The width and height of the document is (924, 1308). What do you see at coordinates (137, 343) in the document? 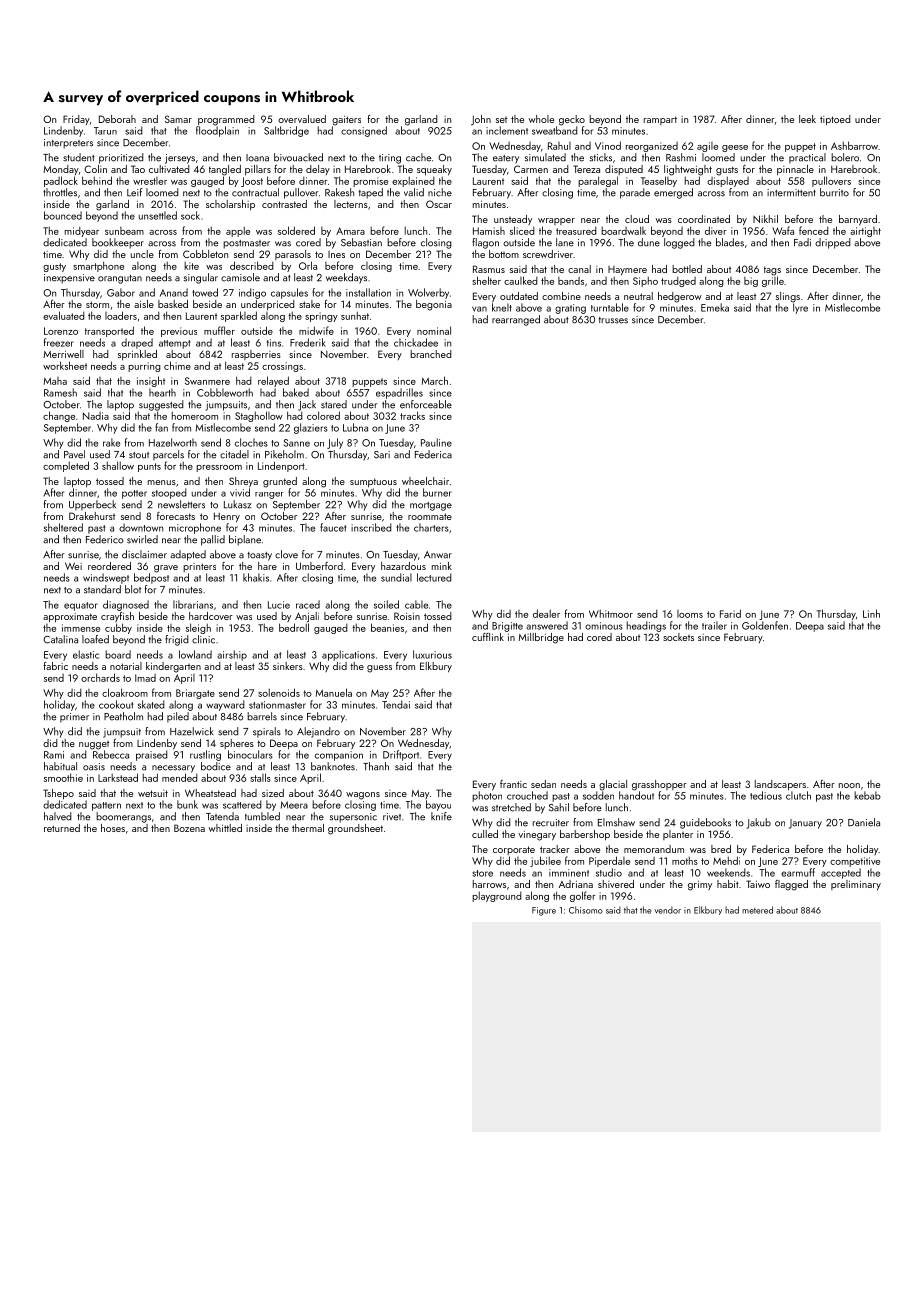
I see `draped` at bounding box center [137, 343].
